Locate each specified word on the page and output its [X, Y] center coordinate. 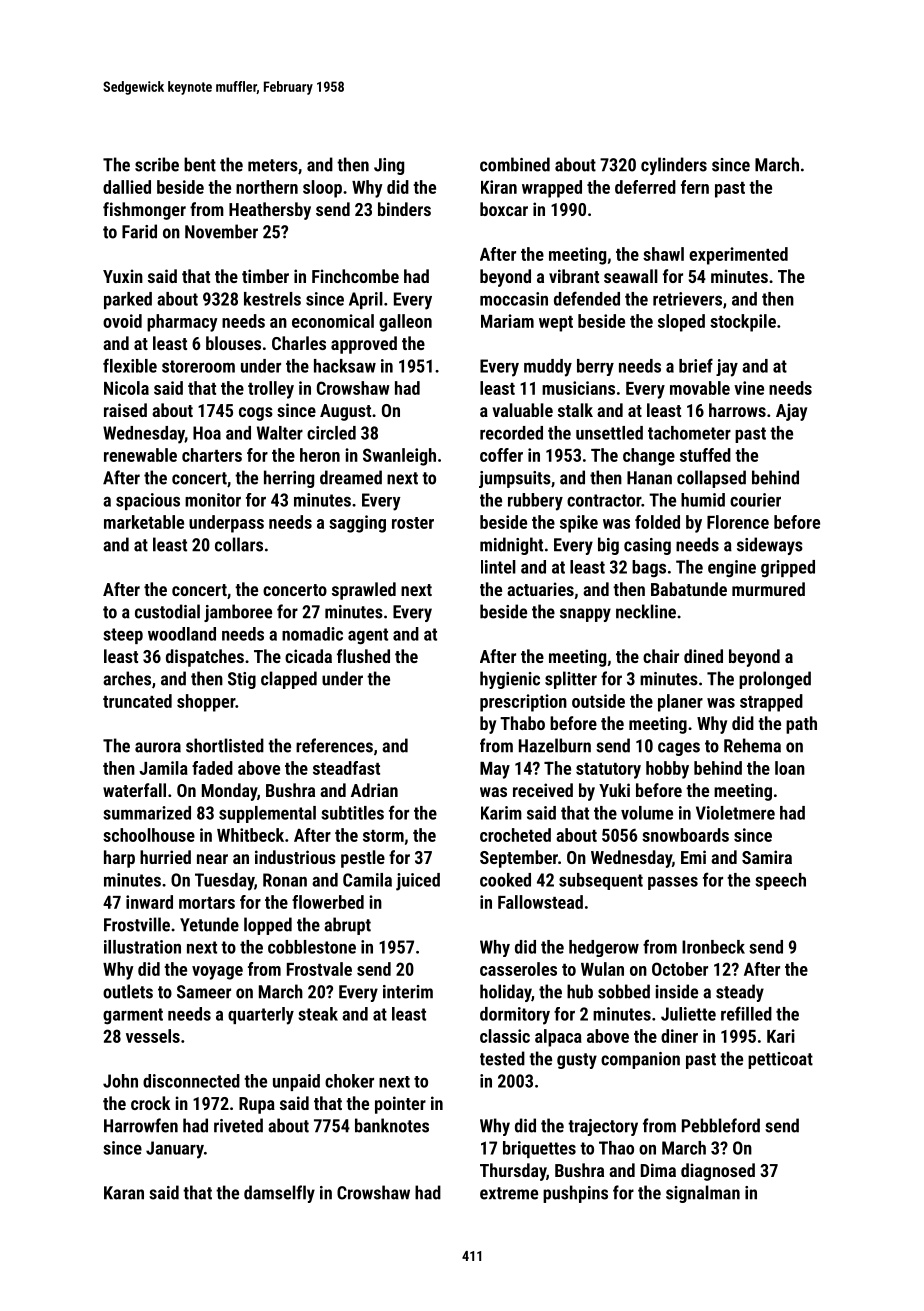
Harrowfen [141, 1125]
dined [703, 656]
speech [780, 881]
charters [212, 455]
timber [265, 276]
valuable [522, 410]
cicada [308, 656]
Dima [658, 1170]
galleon [405, 323]
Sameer [204, 992]
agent [368, 636]
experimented [738, 256]
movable [700, 388]
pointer [400, 1105]
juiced [418, 882]
